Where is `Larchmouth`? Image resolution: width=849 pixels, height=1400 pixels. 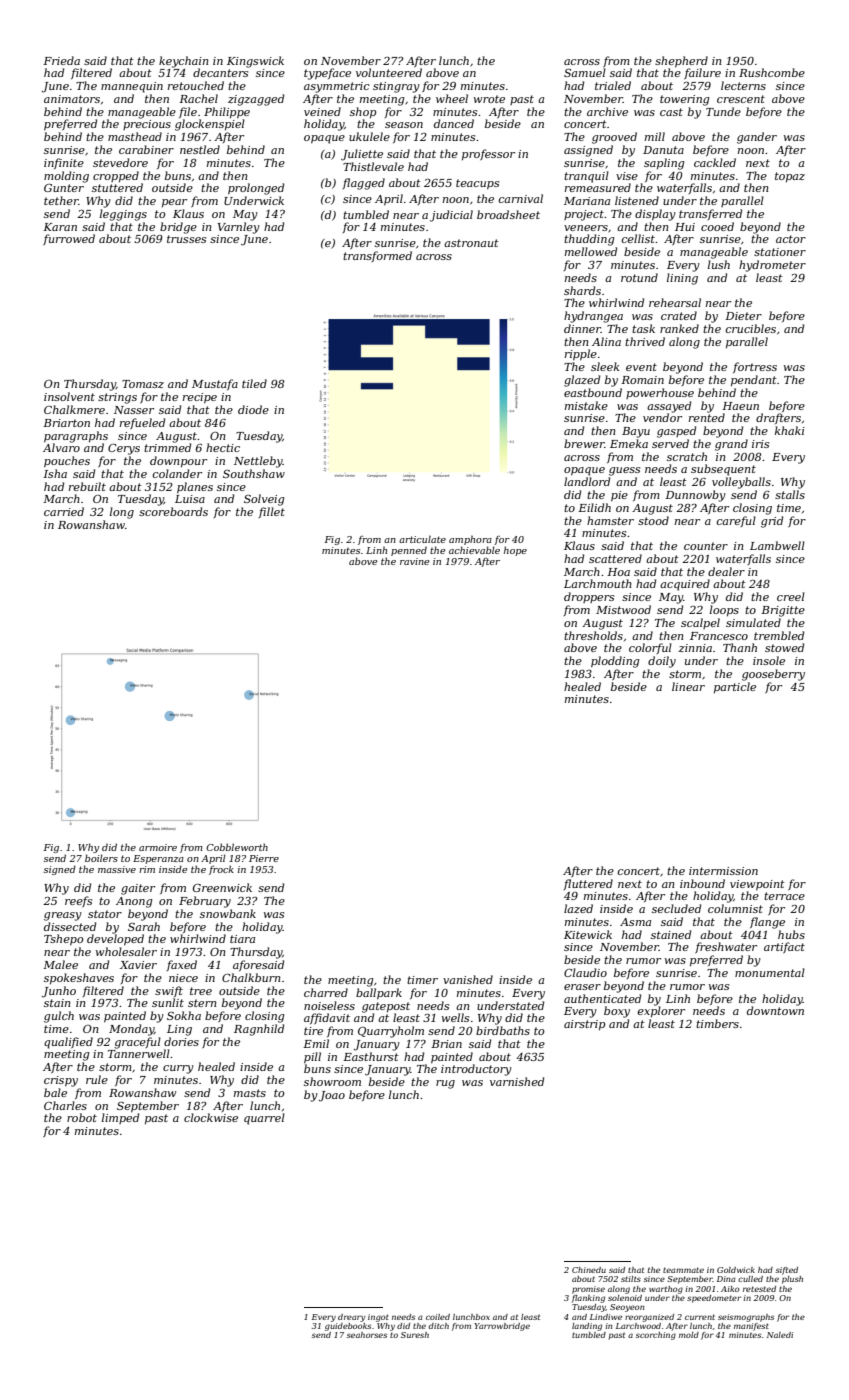 Larchmouth is located at coordinates (598, 583).
